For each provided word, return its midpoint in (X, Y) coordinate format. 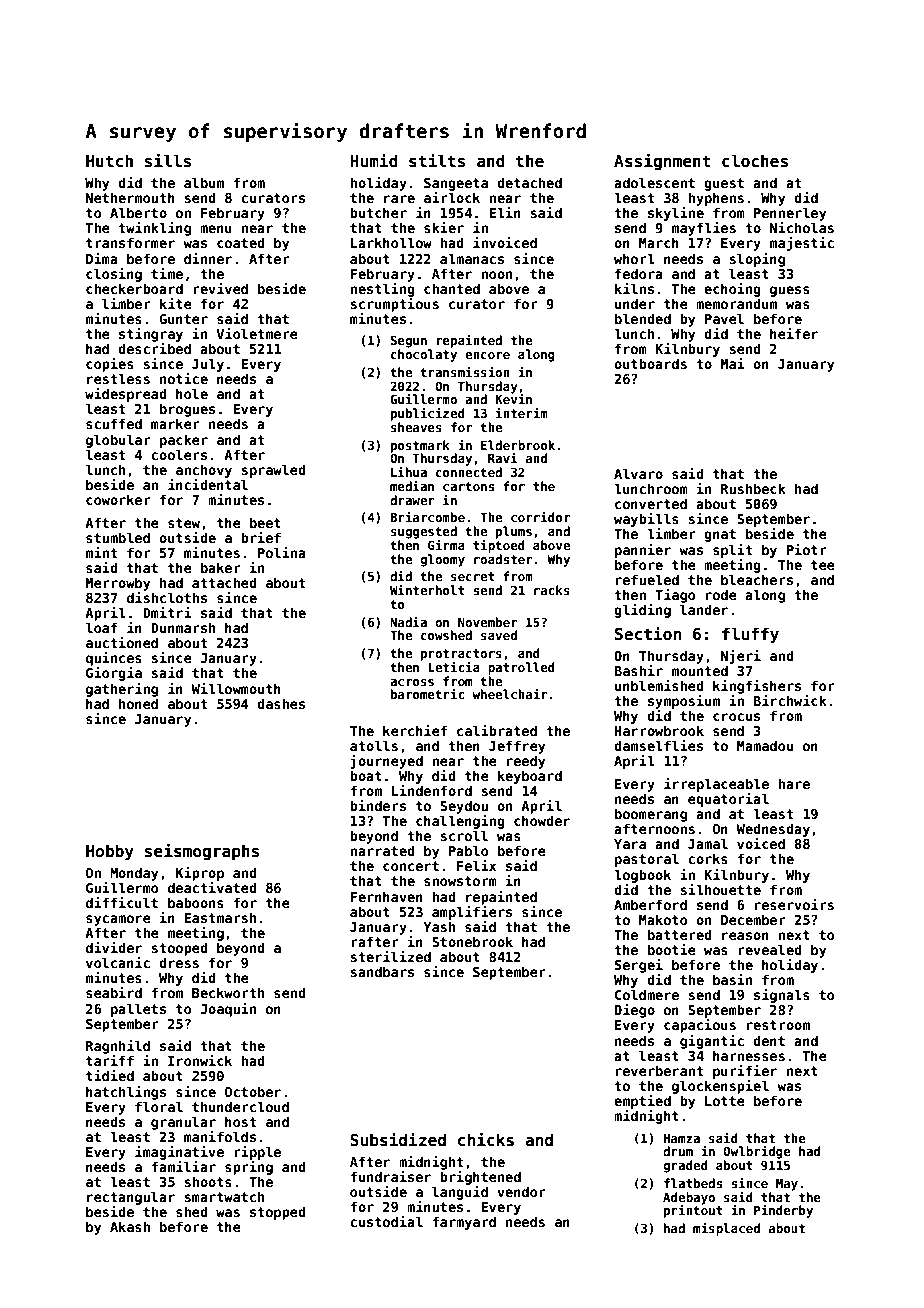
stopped (278, 1213)
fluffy (750, 635)
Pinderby (783, 1211)
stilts (437, 161)
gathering (122, 690)
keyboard (530, 777)
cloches (755, 161)
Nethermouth (130, 197)
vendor (521, 1191)
